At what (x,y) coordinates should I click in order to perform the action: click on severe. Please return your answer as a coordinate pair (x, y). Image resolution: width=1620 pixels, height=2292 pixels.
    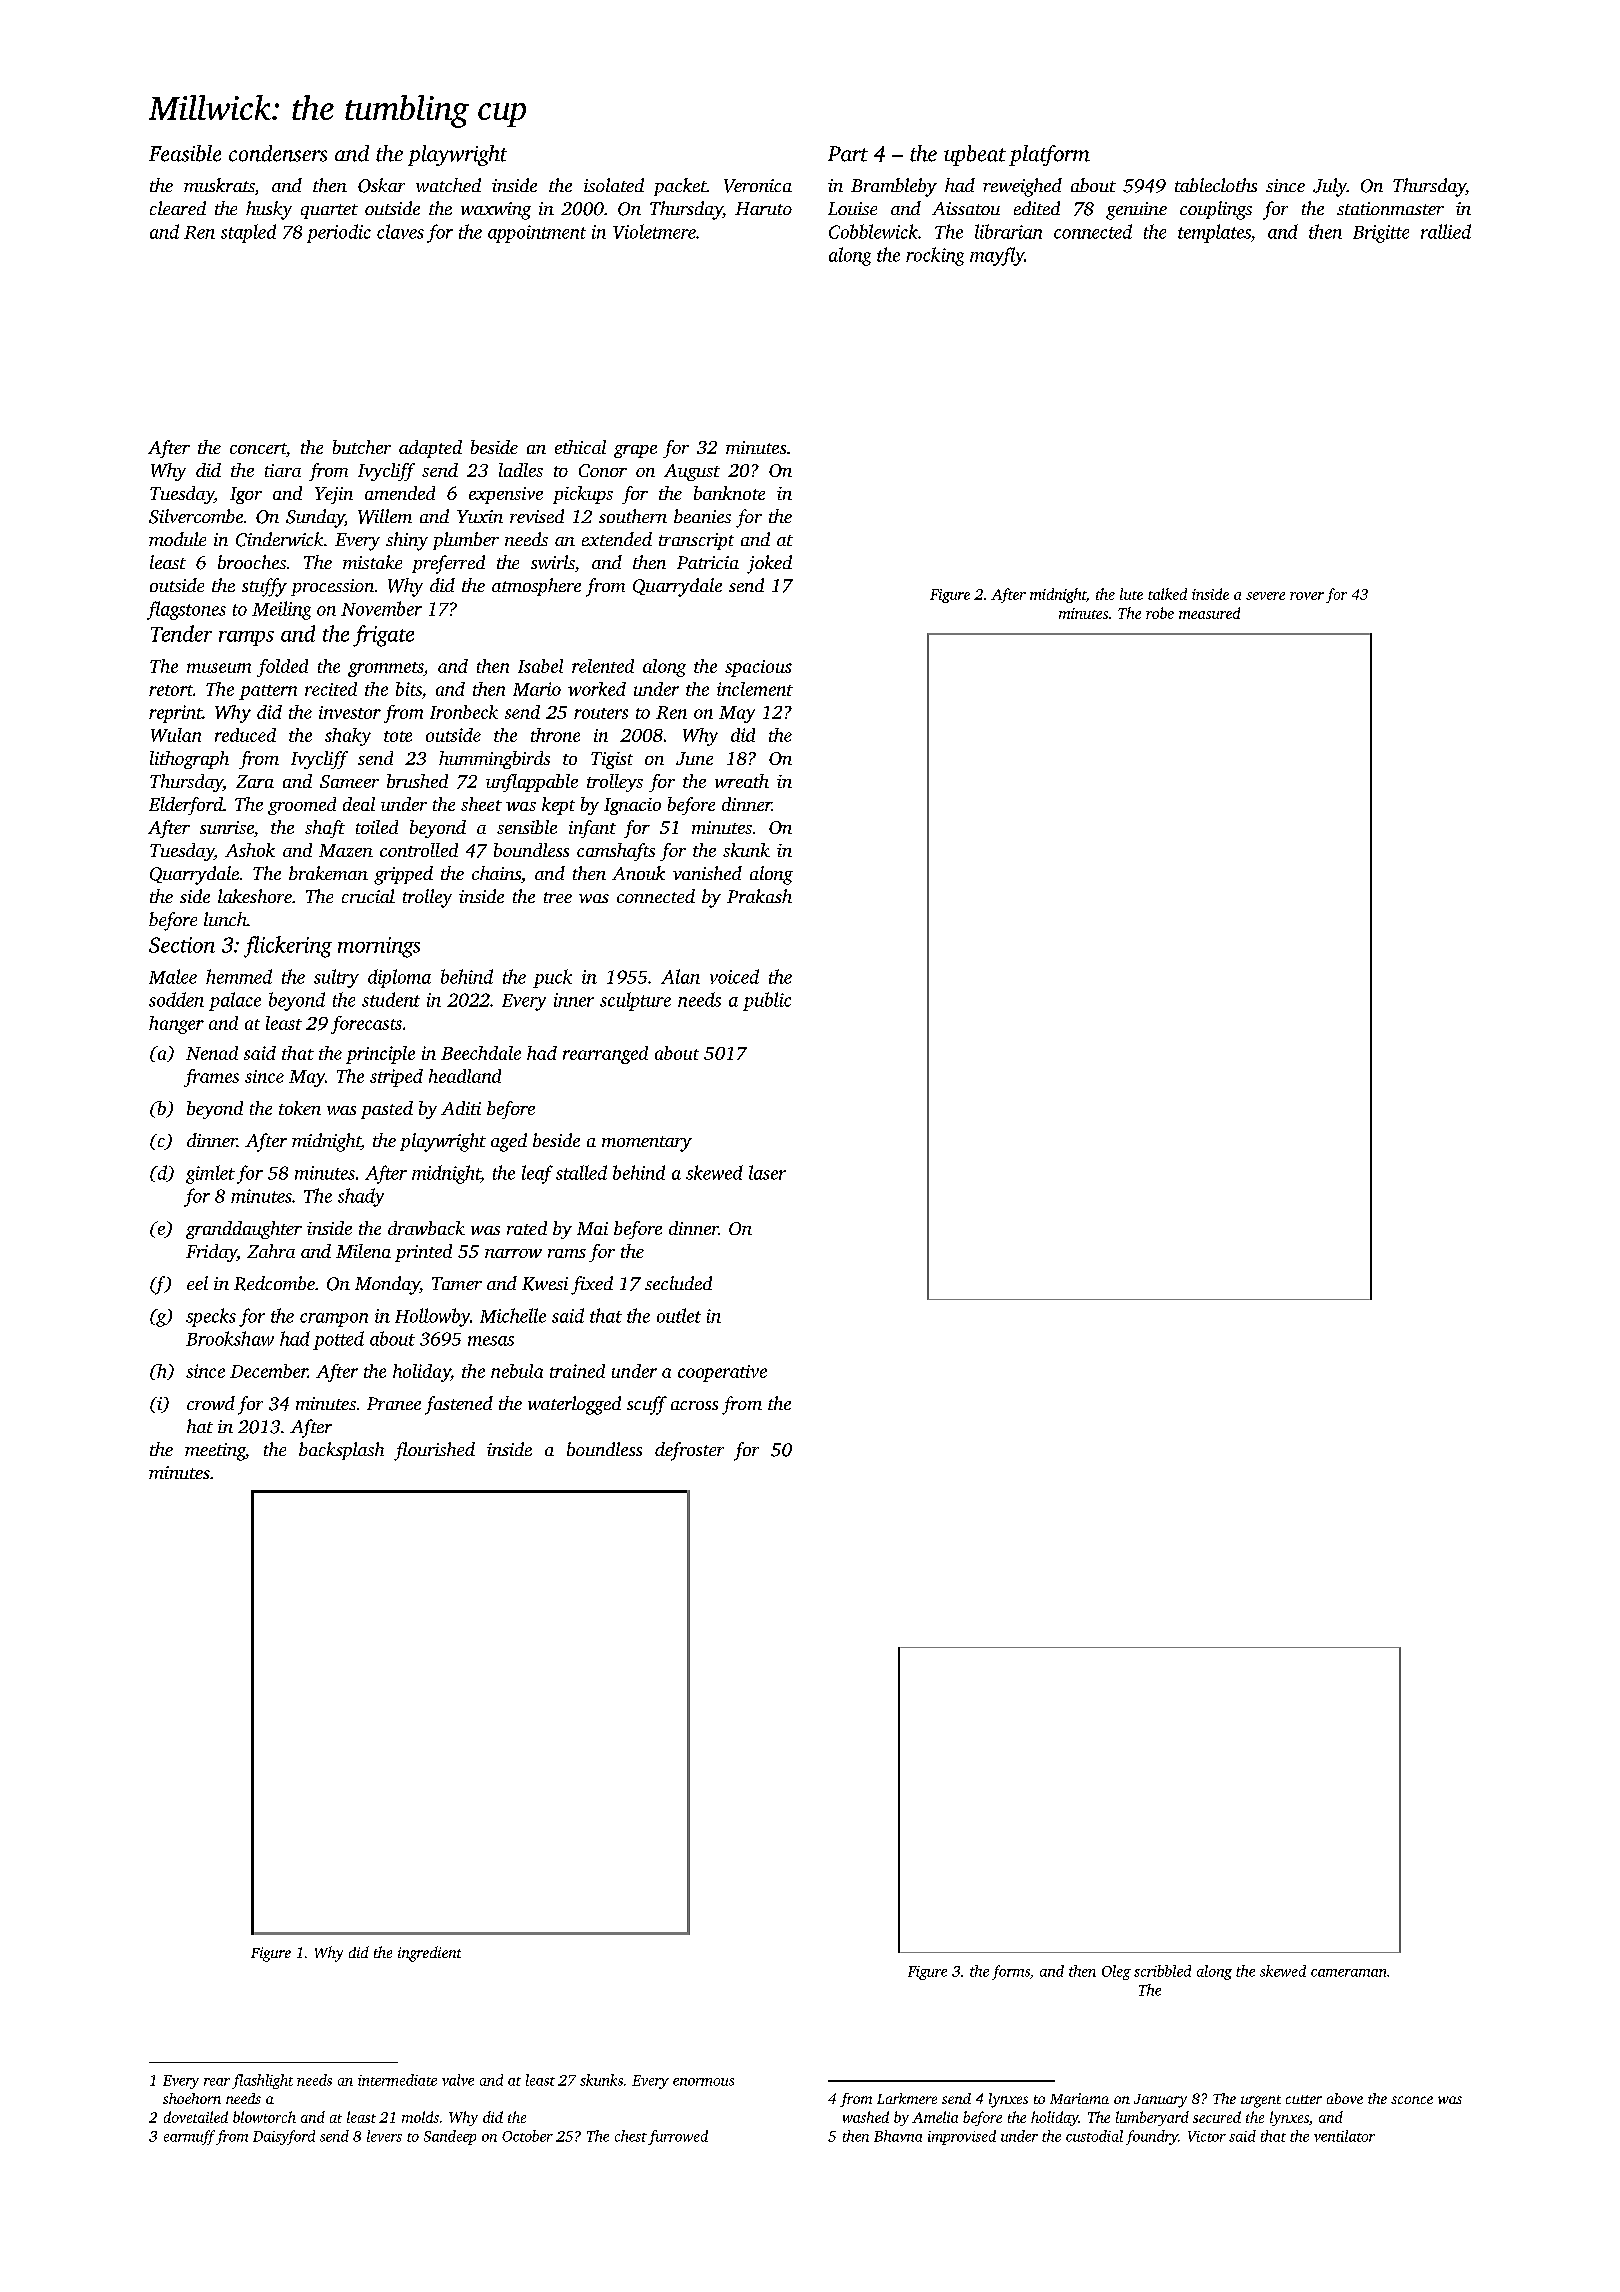
    Looking at the image, I should click on (1265, 596).
